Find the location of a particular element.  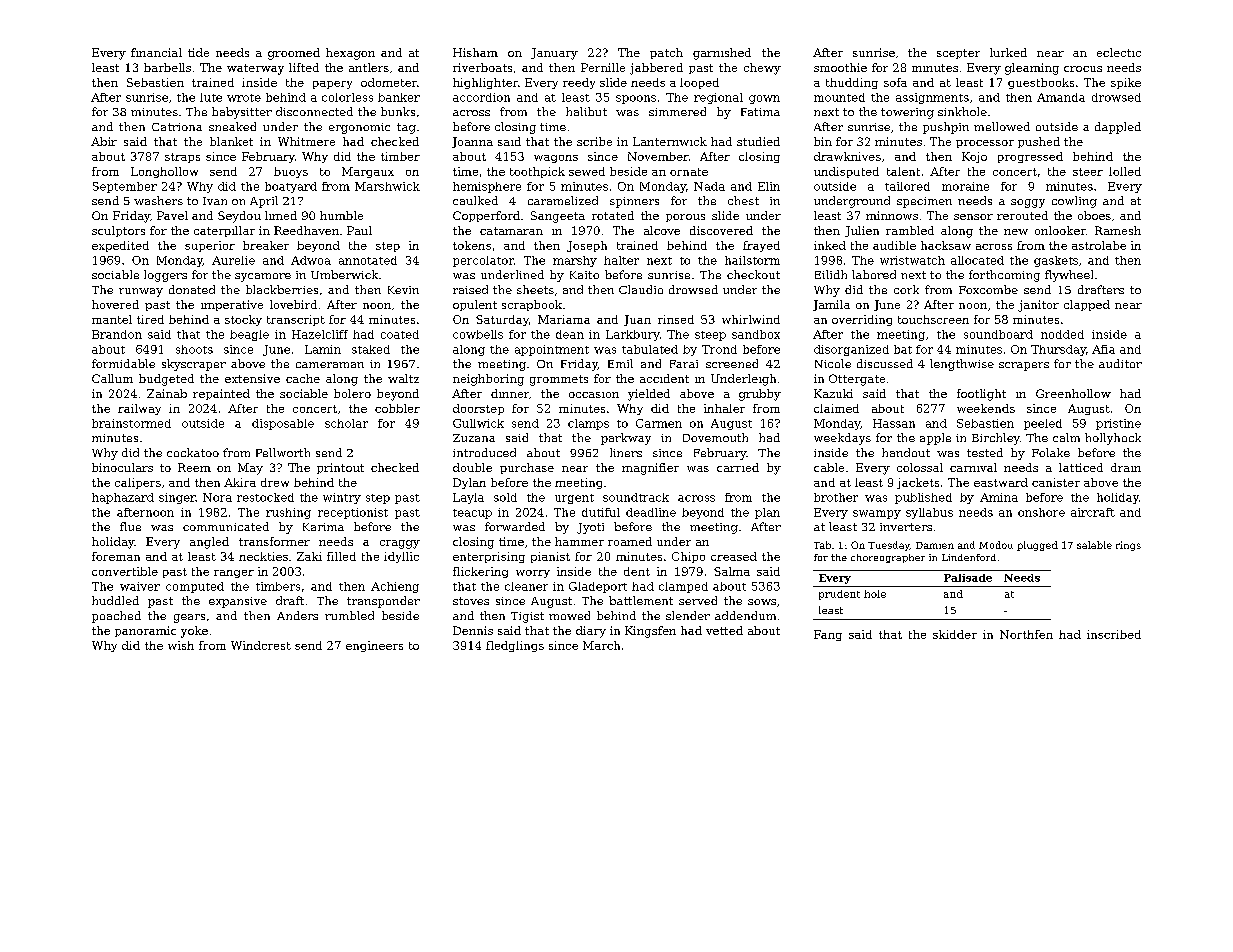

plugged is located at coordinates (1037, 546).
